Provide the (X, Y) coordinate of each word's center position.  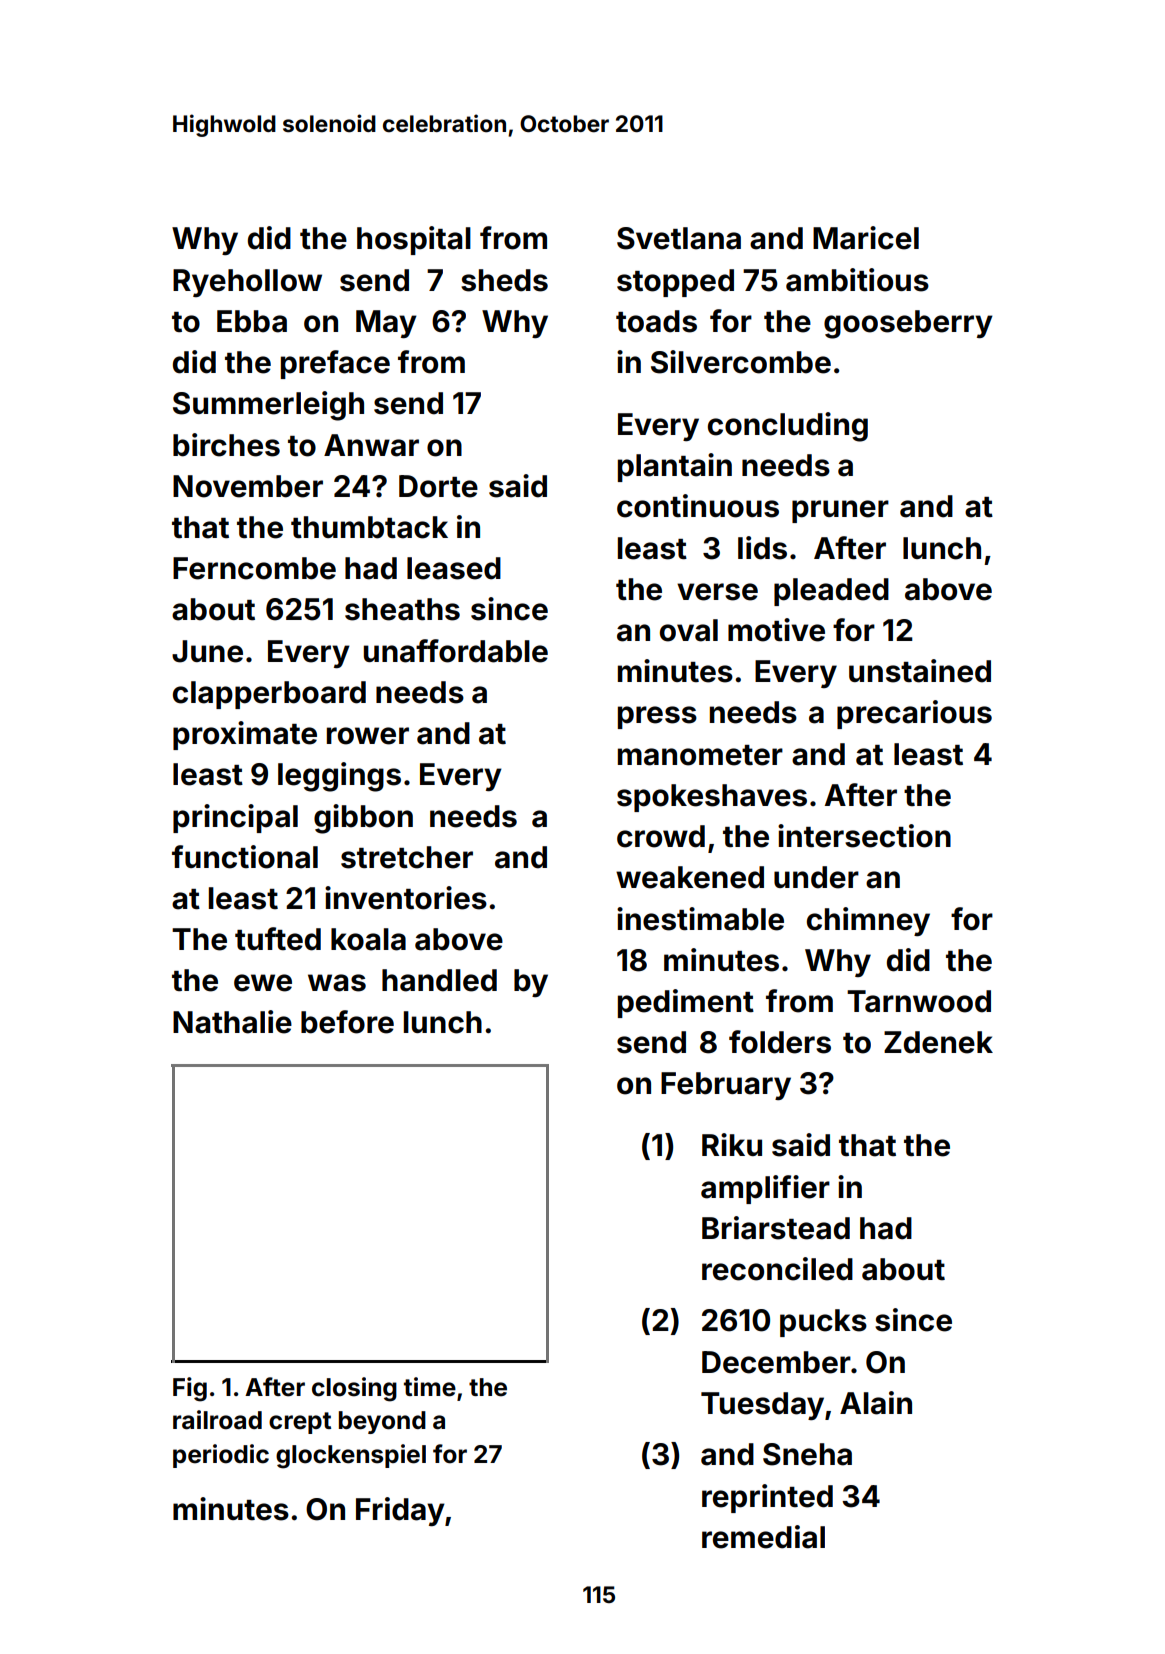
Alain (876, 1403)
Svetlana (679, 238)
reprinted (767, 1498)
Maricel (866, 238)
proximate (245, 735)
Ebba (252, 321)
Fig (190, 1389)
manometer (700, 755)
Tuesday (762, 1406)
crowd (661, 836)
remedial (763, 1537)
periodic (221, 1456)
